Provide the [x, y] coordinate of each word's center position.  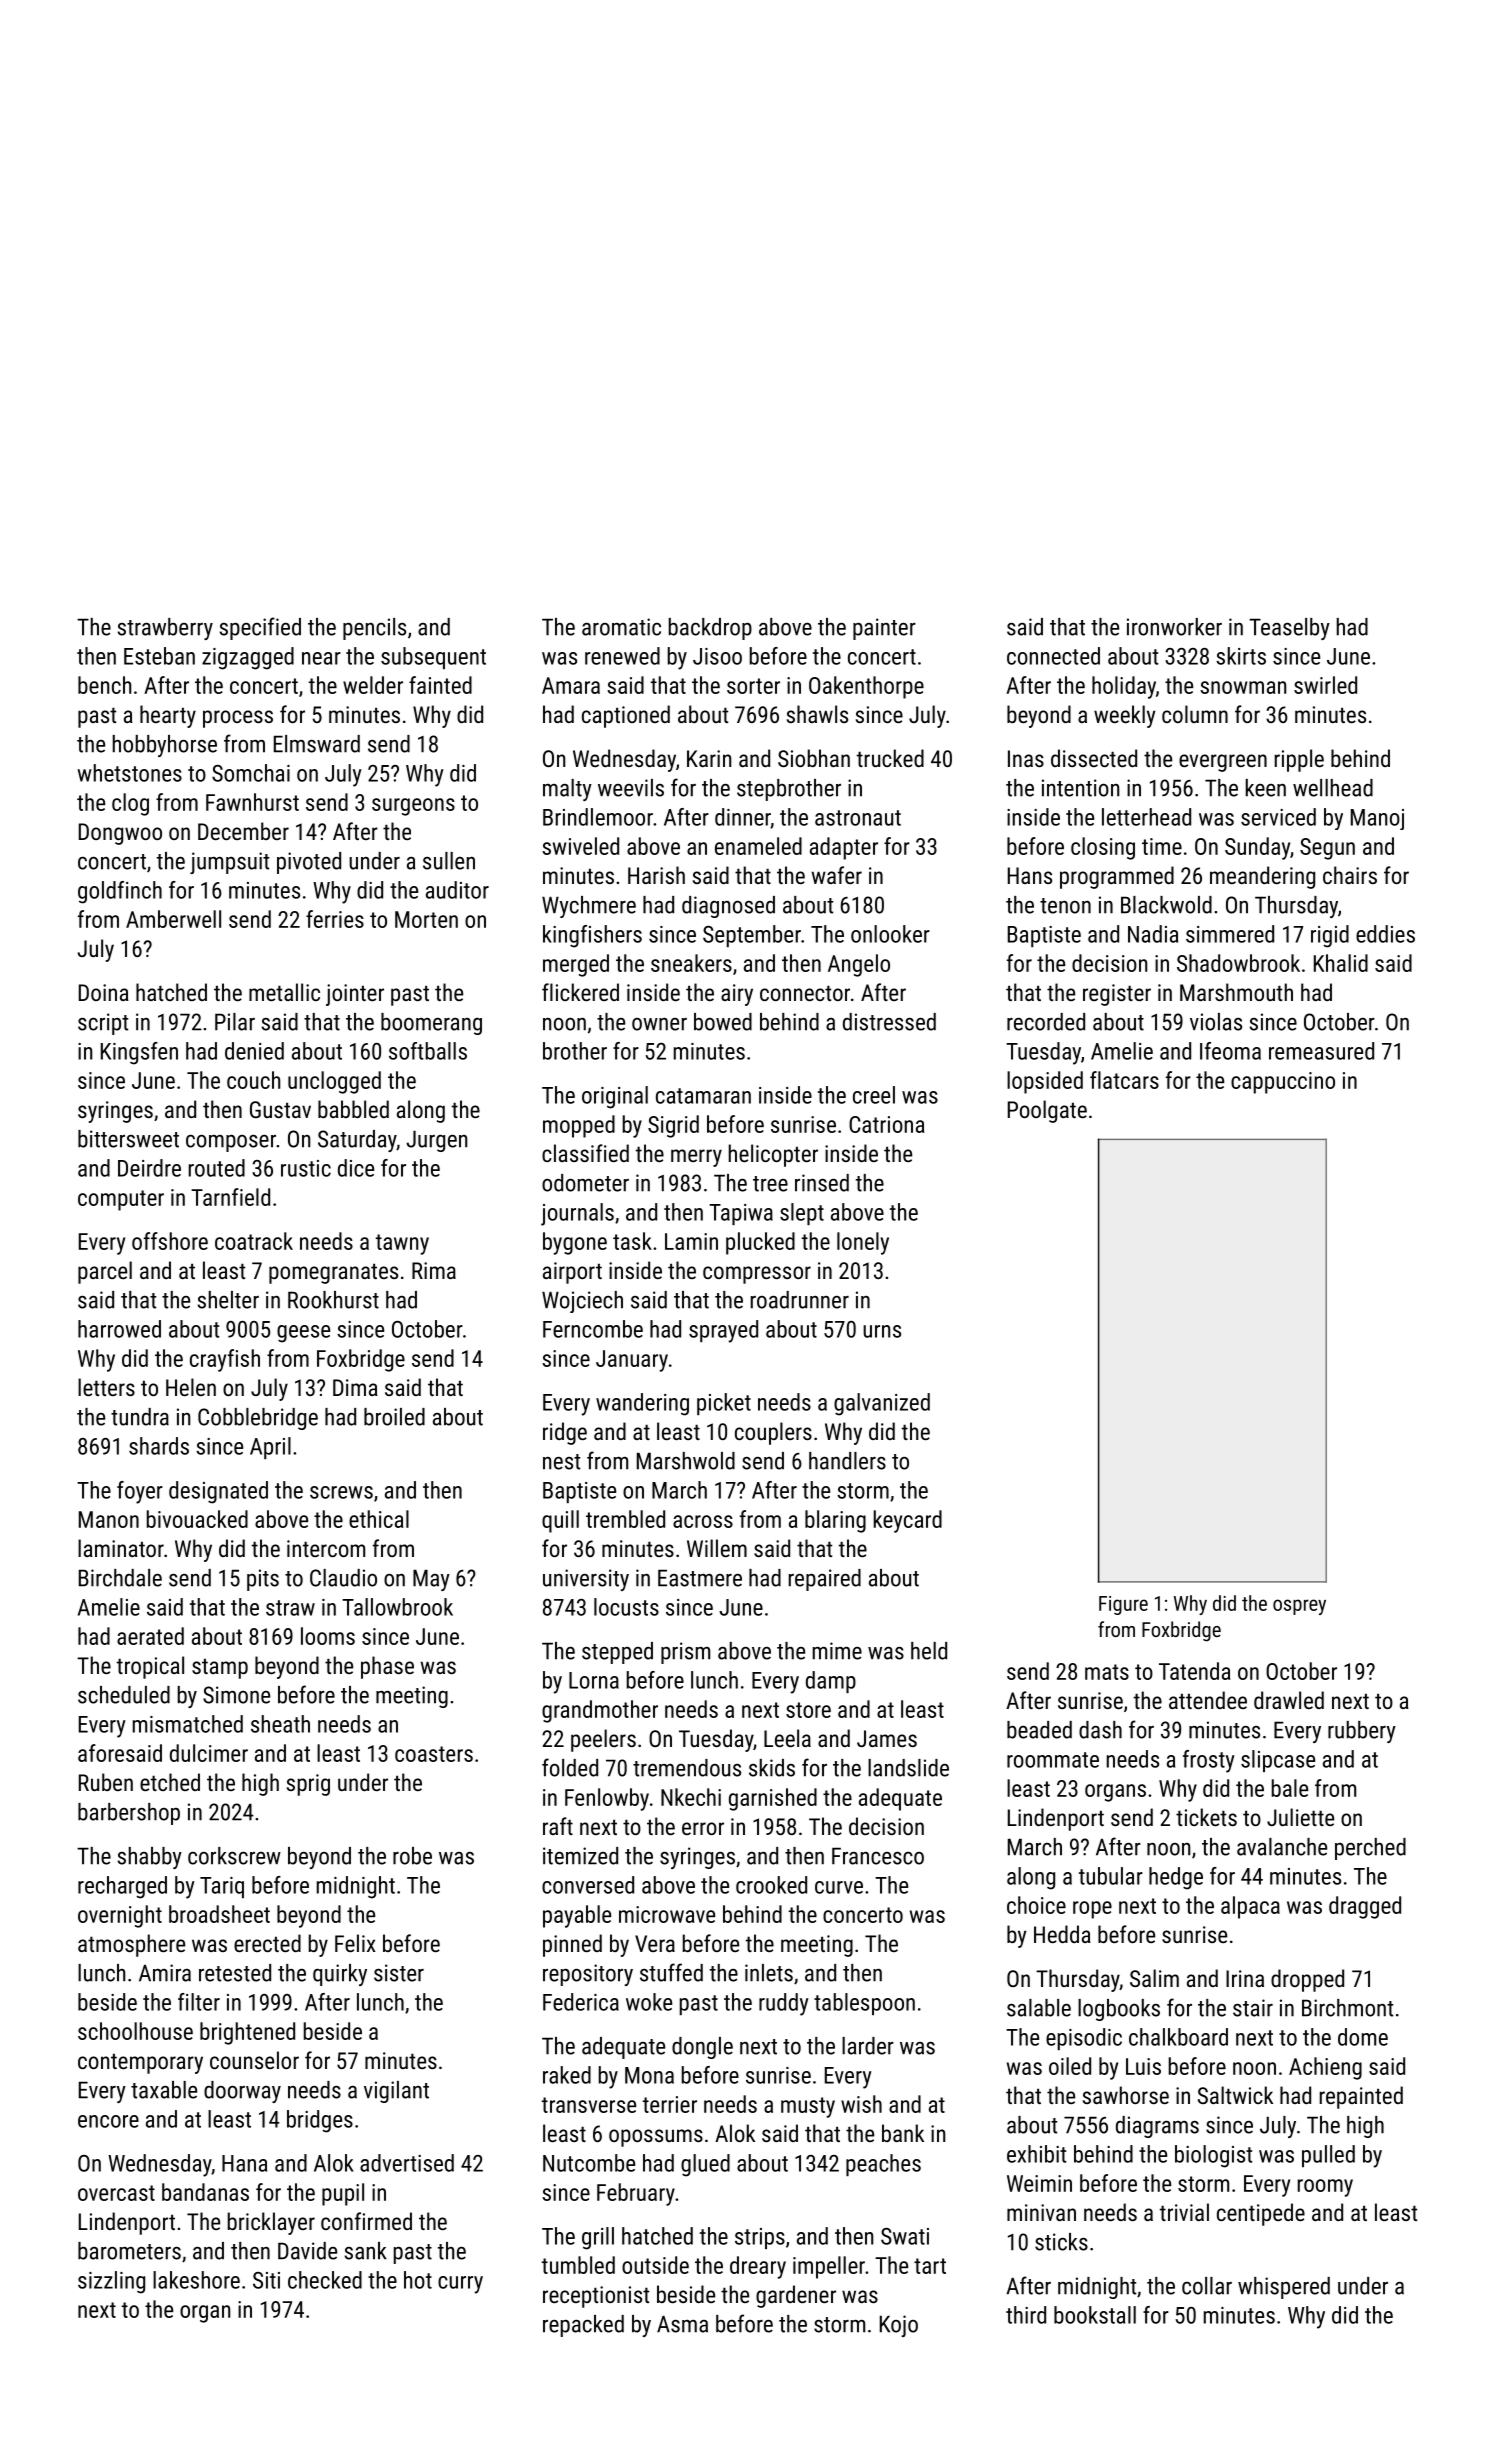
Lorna [594, 1680]
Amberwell [173, 919]
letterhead [1146, 817]
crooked [771, 1885]
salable [1039, 2008]
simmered [1230, 934]
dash [1100, 1730]
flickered [580, 992]
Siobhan [814, 758]
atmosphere [131, 1945]
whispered [1284, 2288]
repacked [583, 2326]
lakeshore [196, 2280]
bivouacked [197, 1519]
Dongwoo [120, 834]
